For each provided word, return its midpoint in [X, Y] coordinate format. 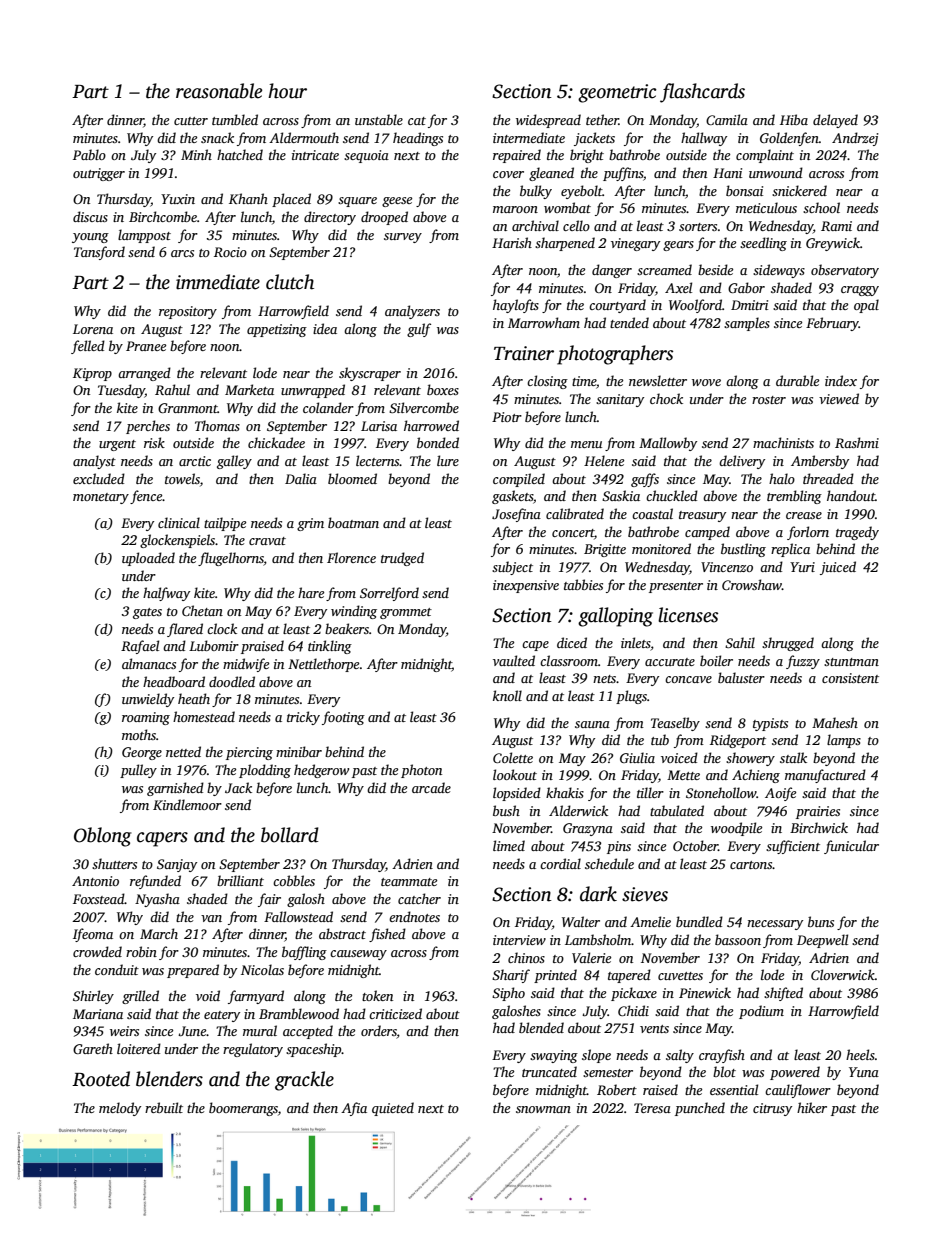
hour [287, 91]
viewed [839, 398]
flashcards [702, 93]
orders [379, 1032]
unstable [379, 119]
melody [120, 1109]
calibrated [575, 513]
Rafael [140, 647]
